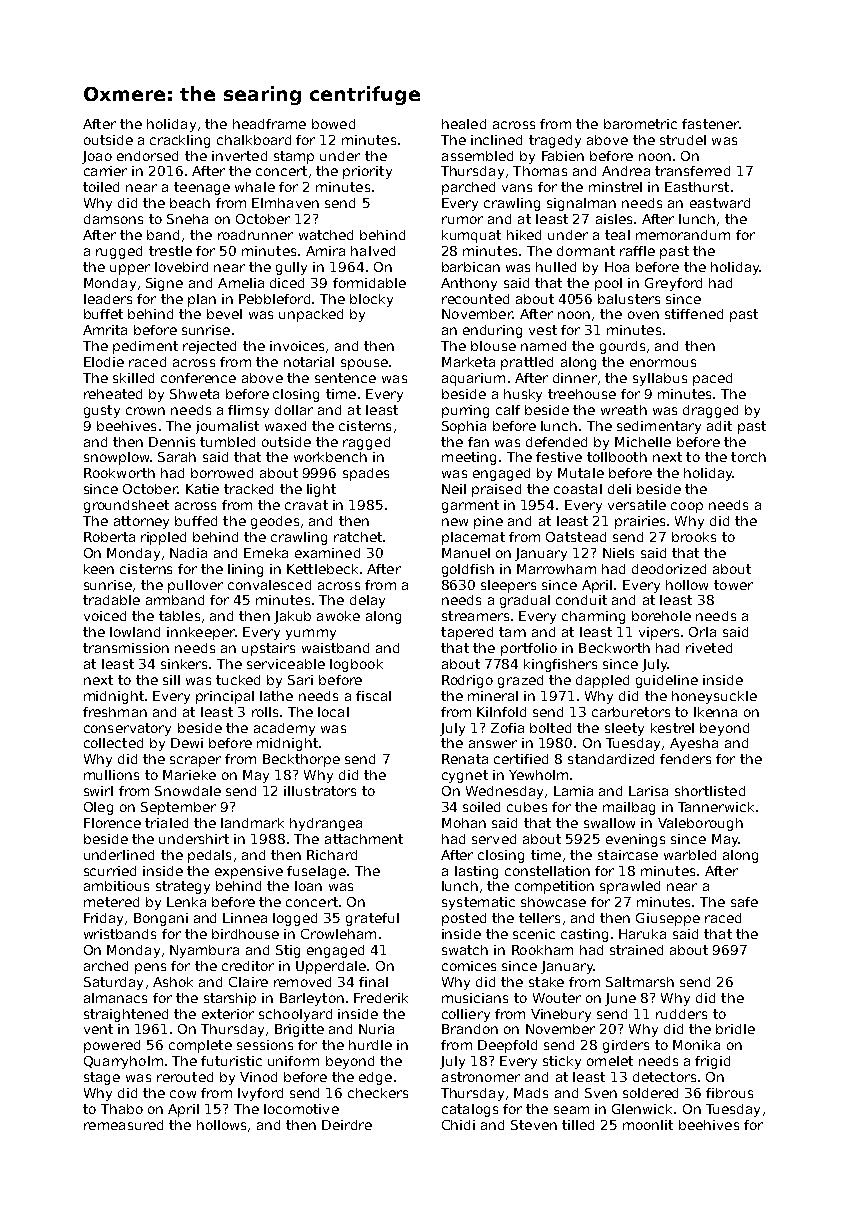  Describe the element at coordinates (648, 1125) in the screenshot. I see `moonlit` at that location.
